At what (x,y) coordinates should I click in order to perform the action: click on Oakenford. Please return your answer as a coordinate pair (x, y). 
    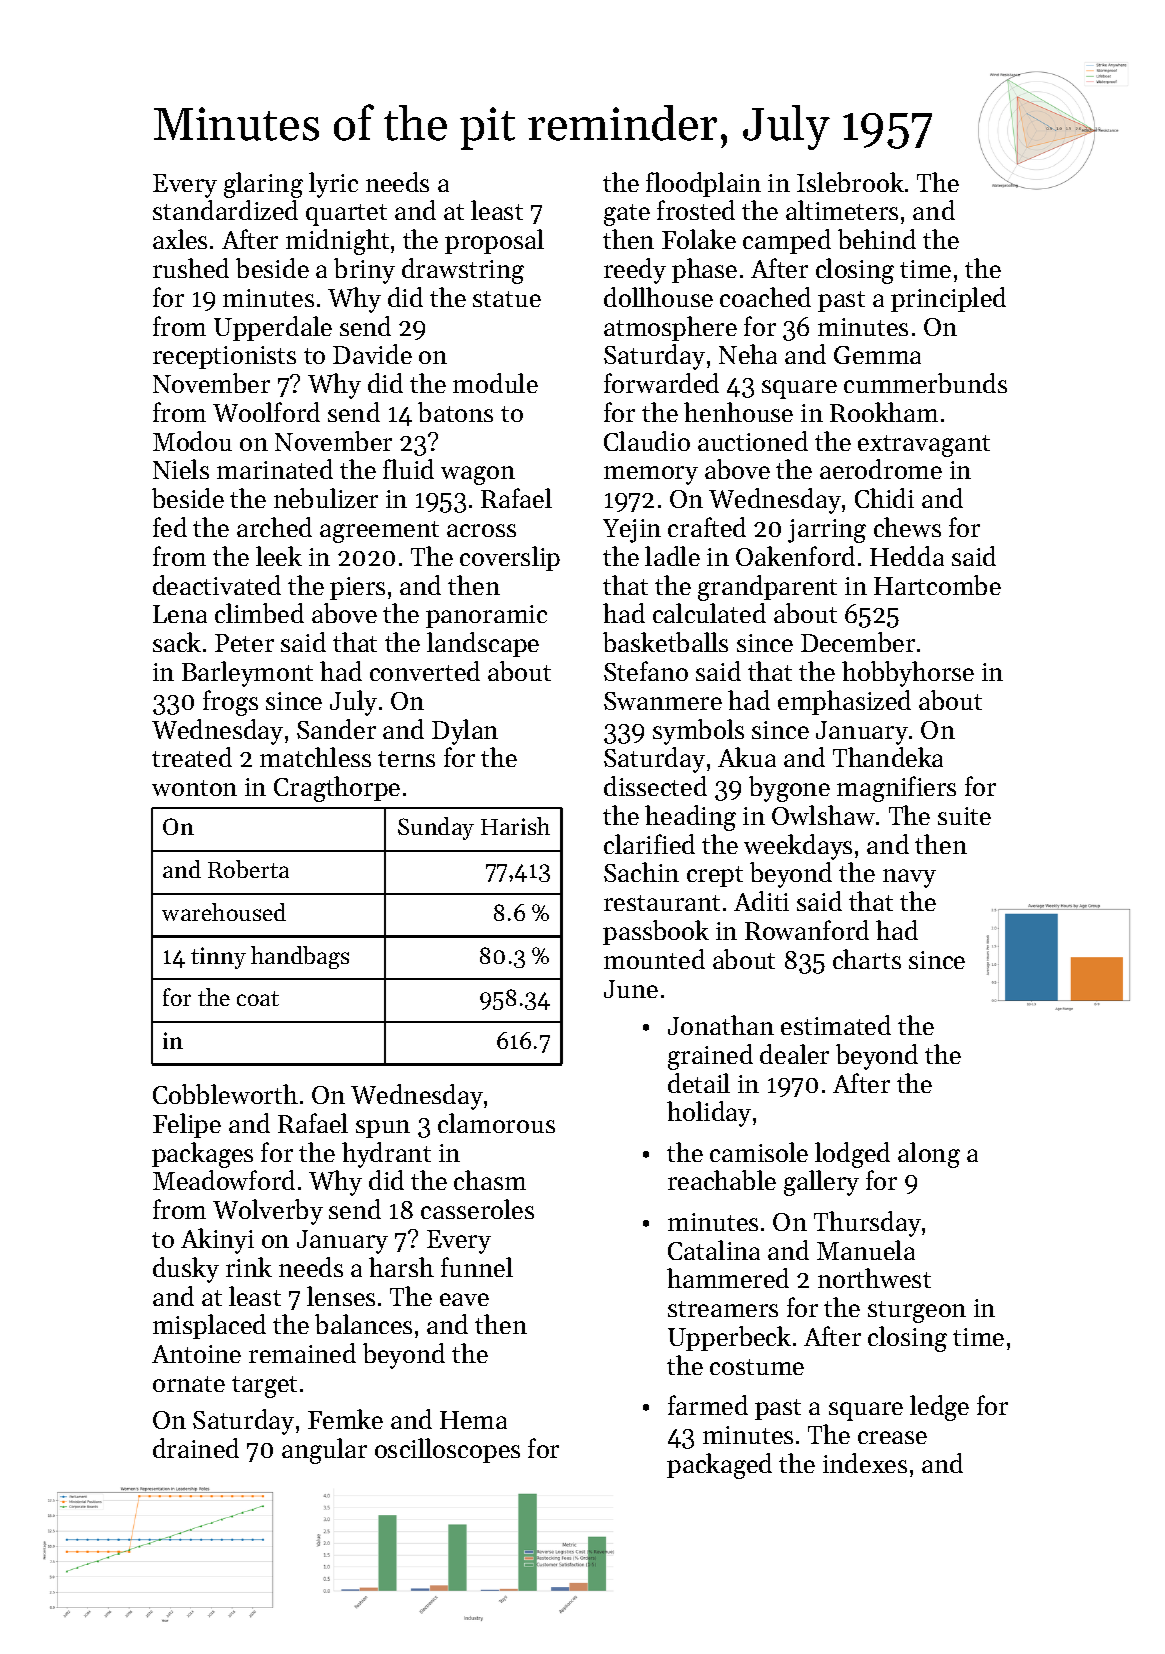
    Looking at the image, I should click on (795, 556).
